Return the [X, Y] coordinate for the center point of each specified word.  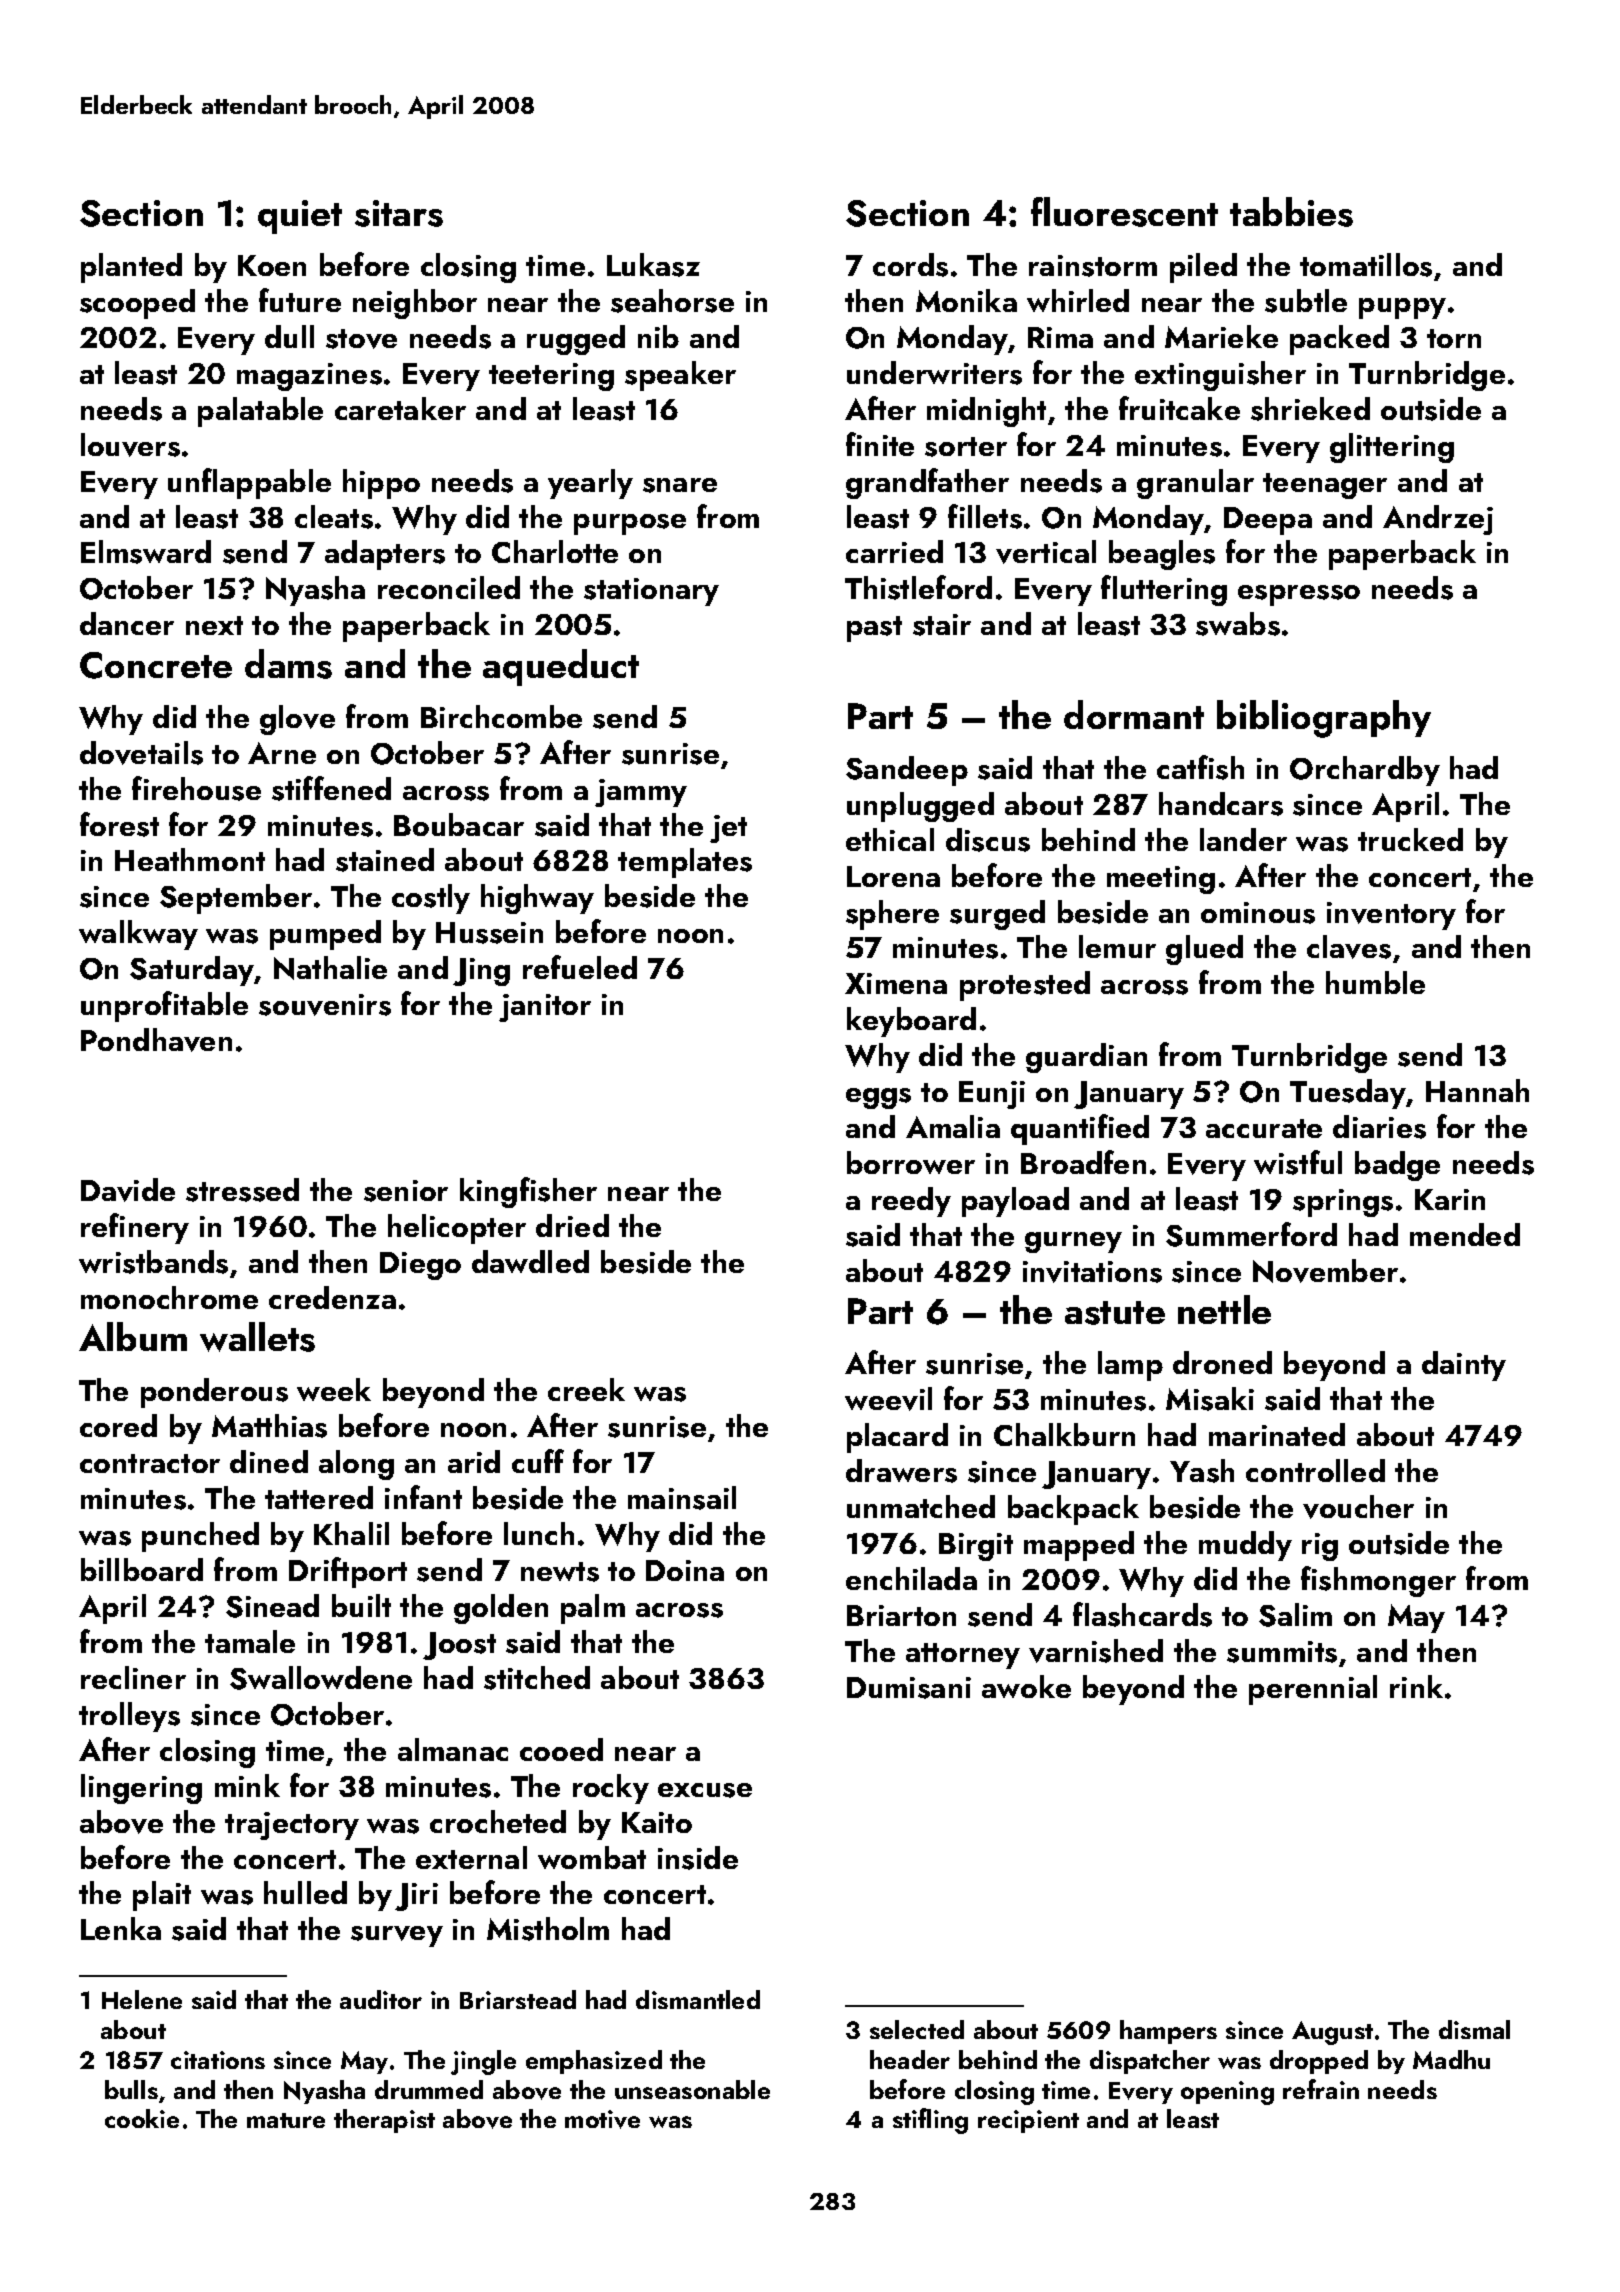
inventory [1391, 916]
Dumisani [909, 1688]
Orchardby [1365, 771]
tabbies [1291, 212]
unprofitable [164, 1006]
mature [286, 2120]
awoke [1026, 1686]
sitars [399, 213]
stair [942, 625]
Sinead [272, 1606]
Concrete [156, 665]
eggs [878, 1098]
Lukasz [653, 265]
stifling [930, 2121]
